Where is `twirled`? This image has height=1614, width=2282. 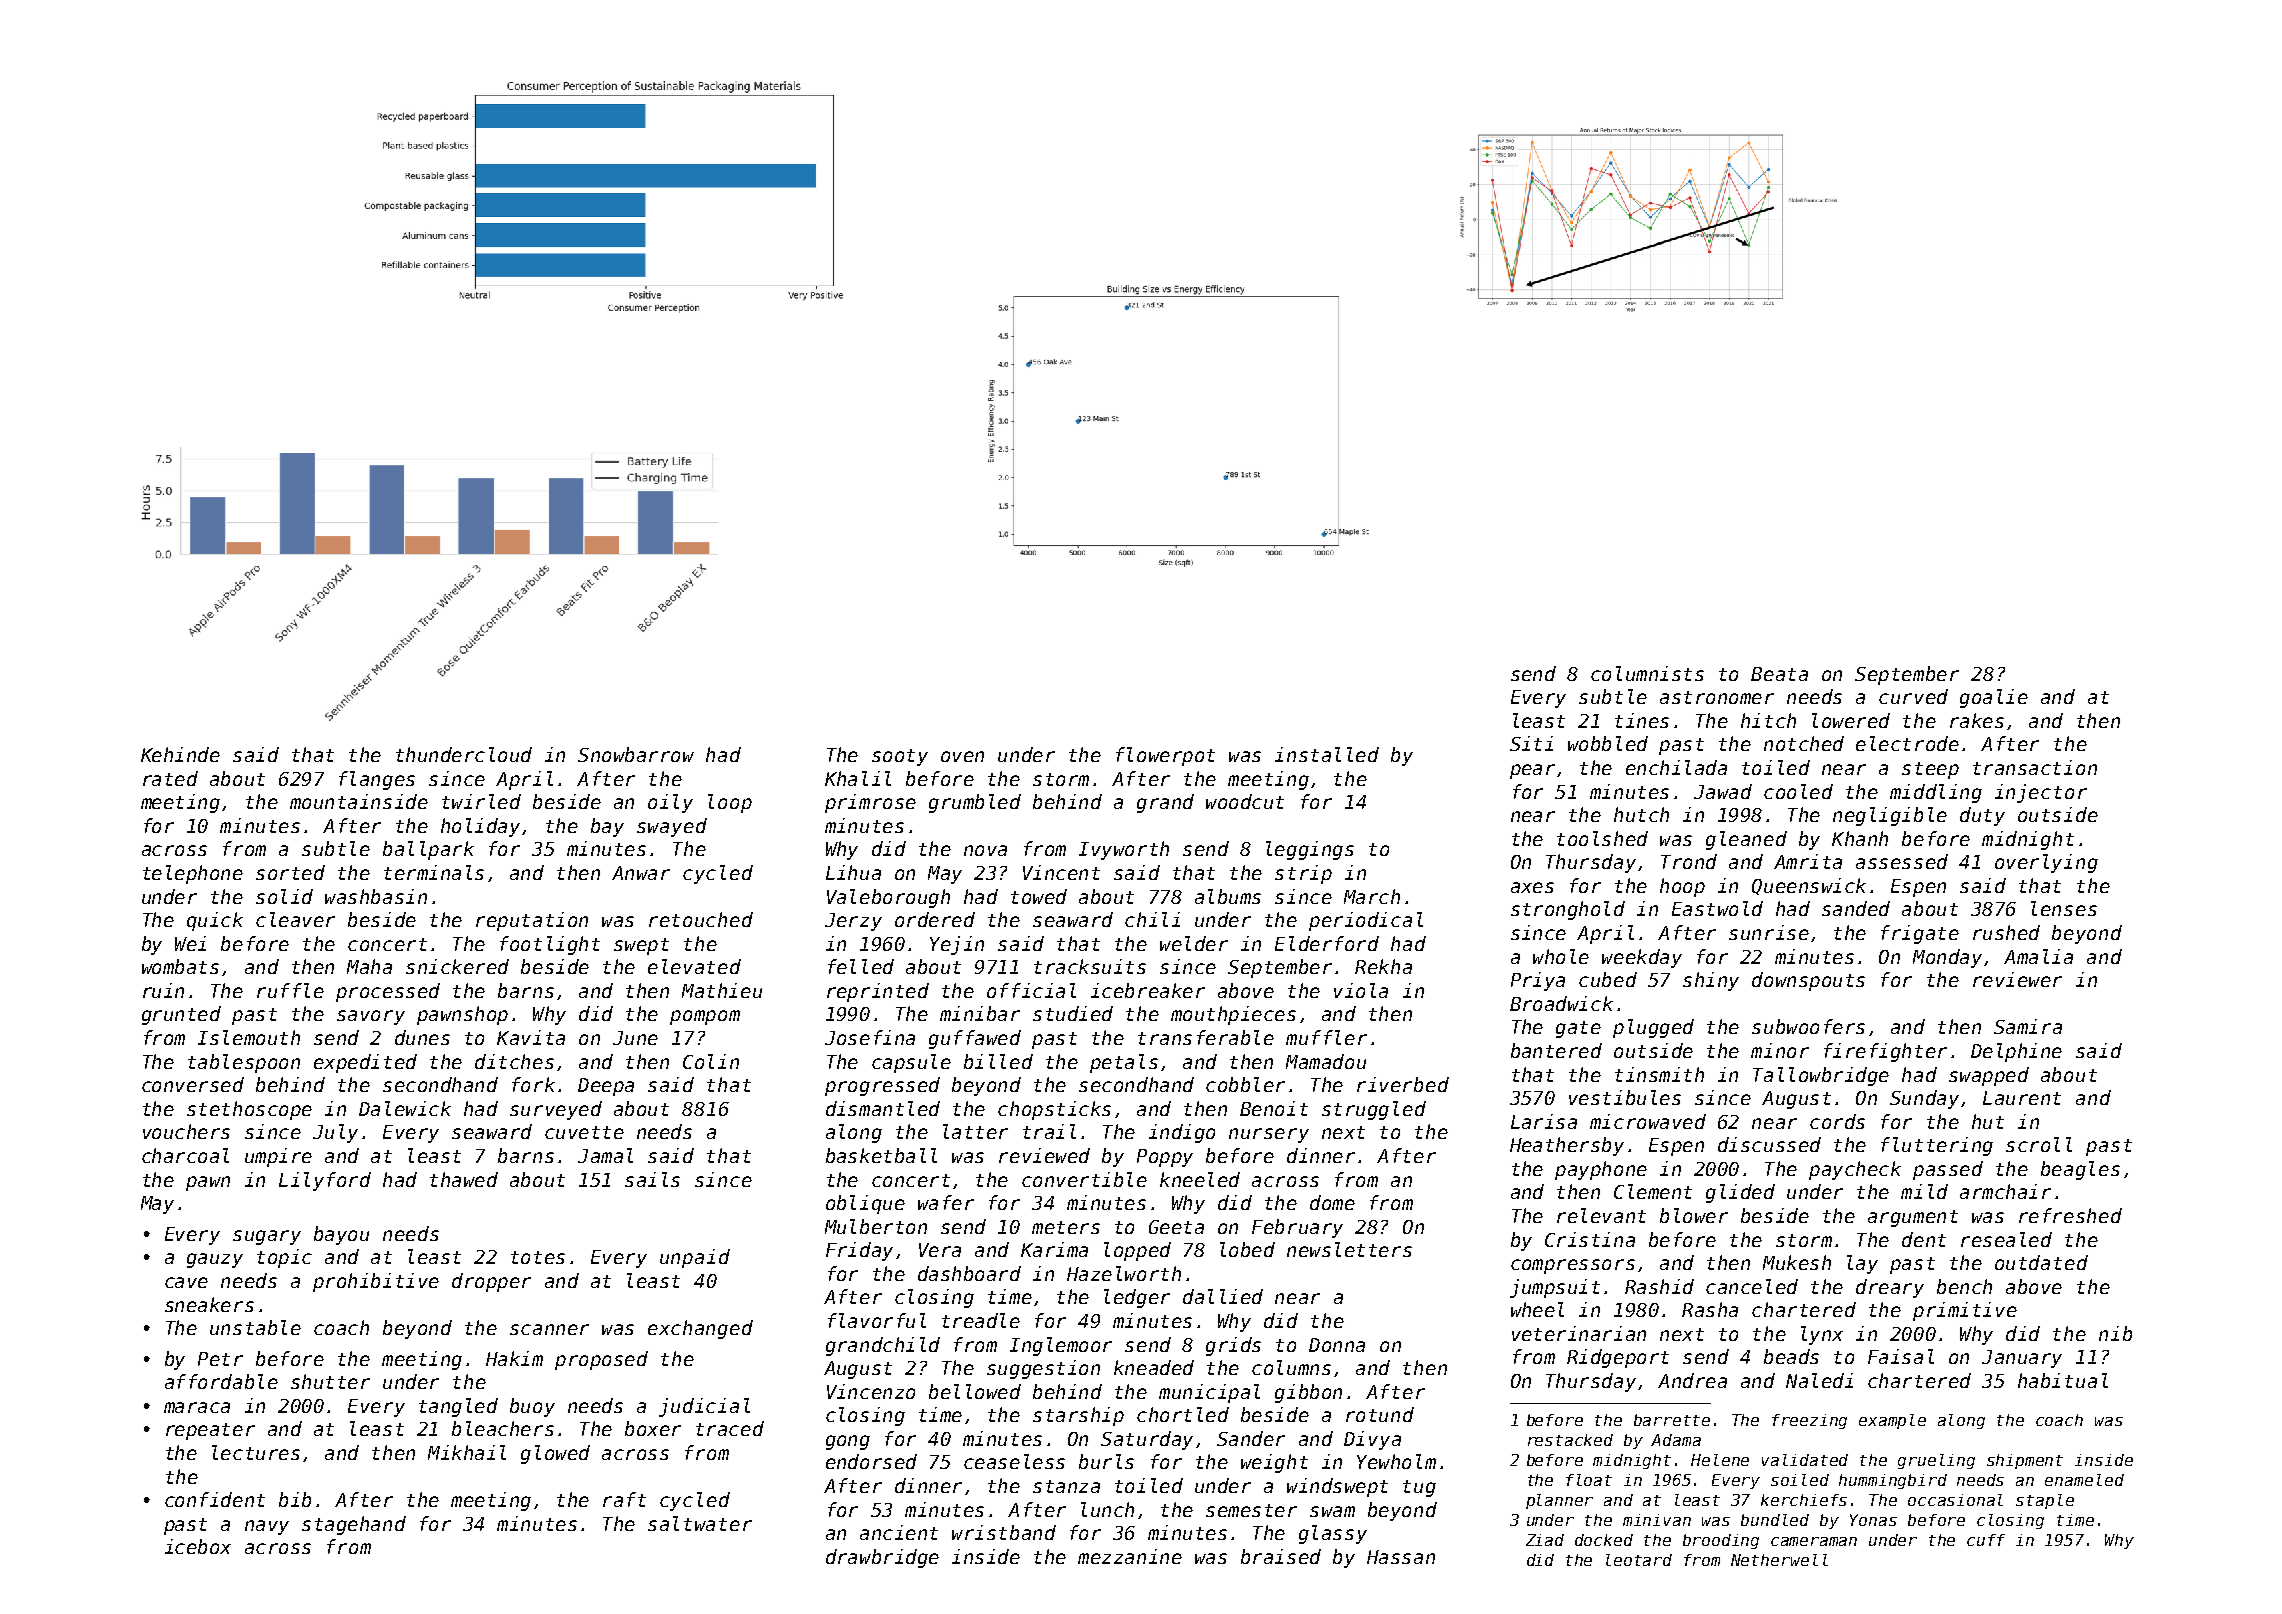 twirled is located at coordinates (481, 801).
